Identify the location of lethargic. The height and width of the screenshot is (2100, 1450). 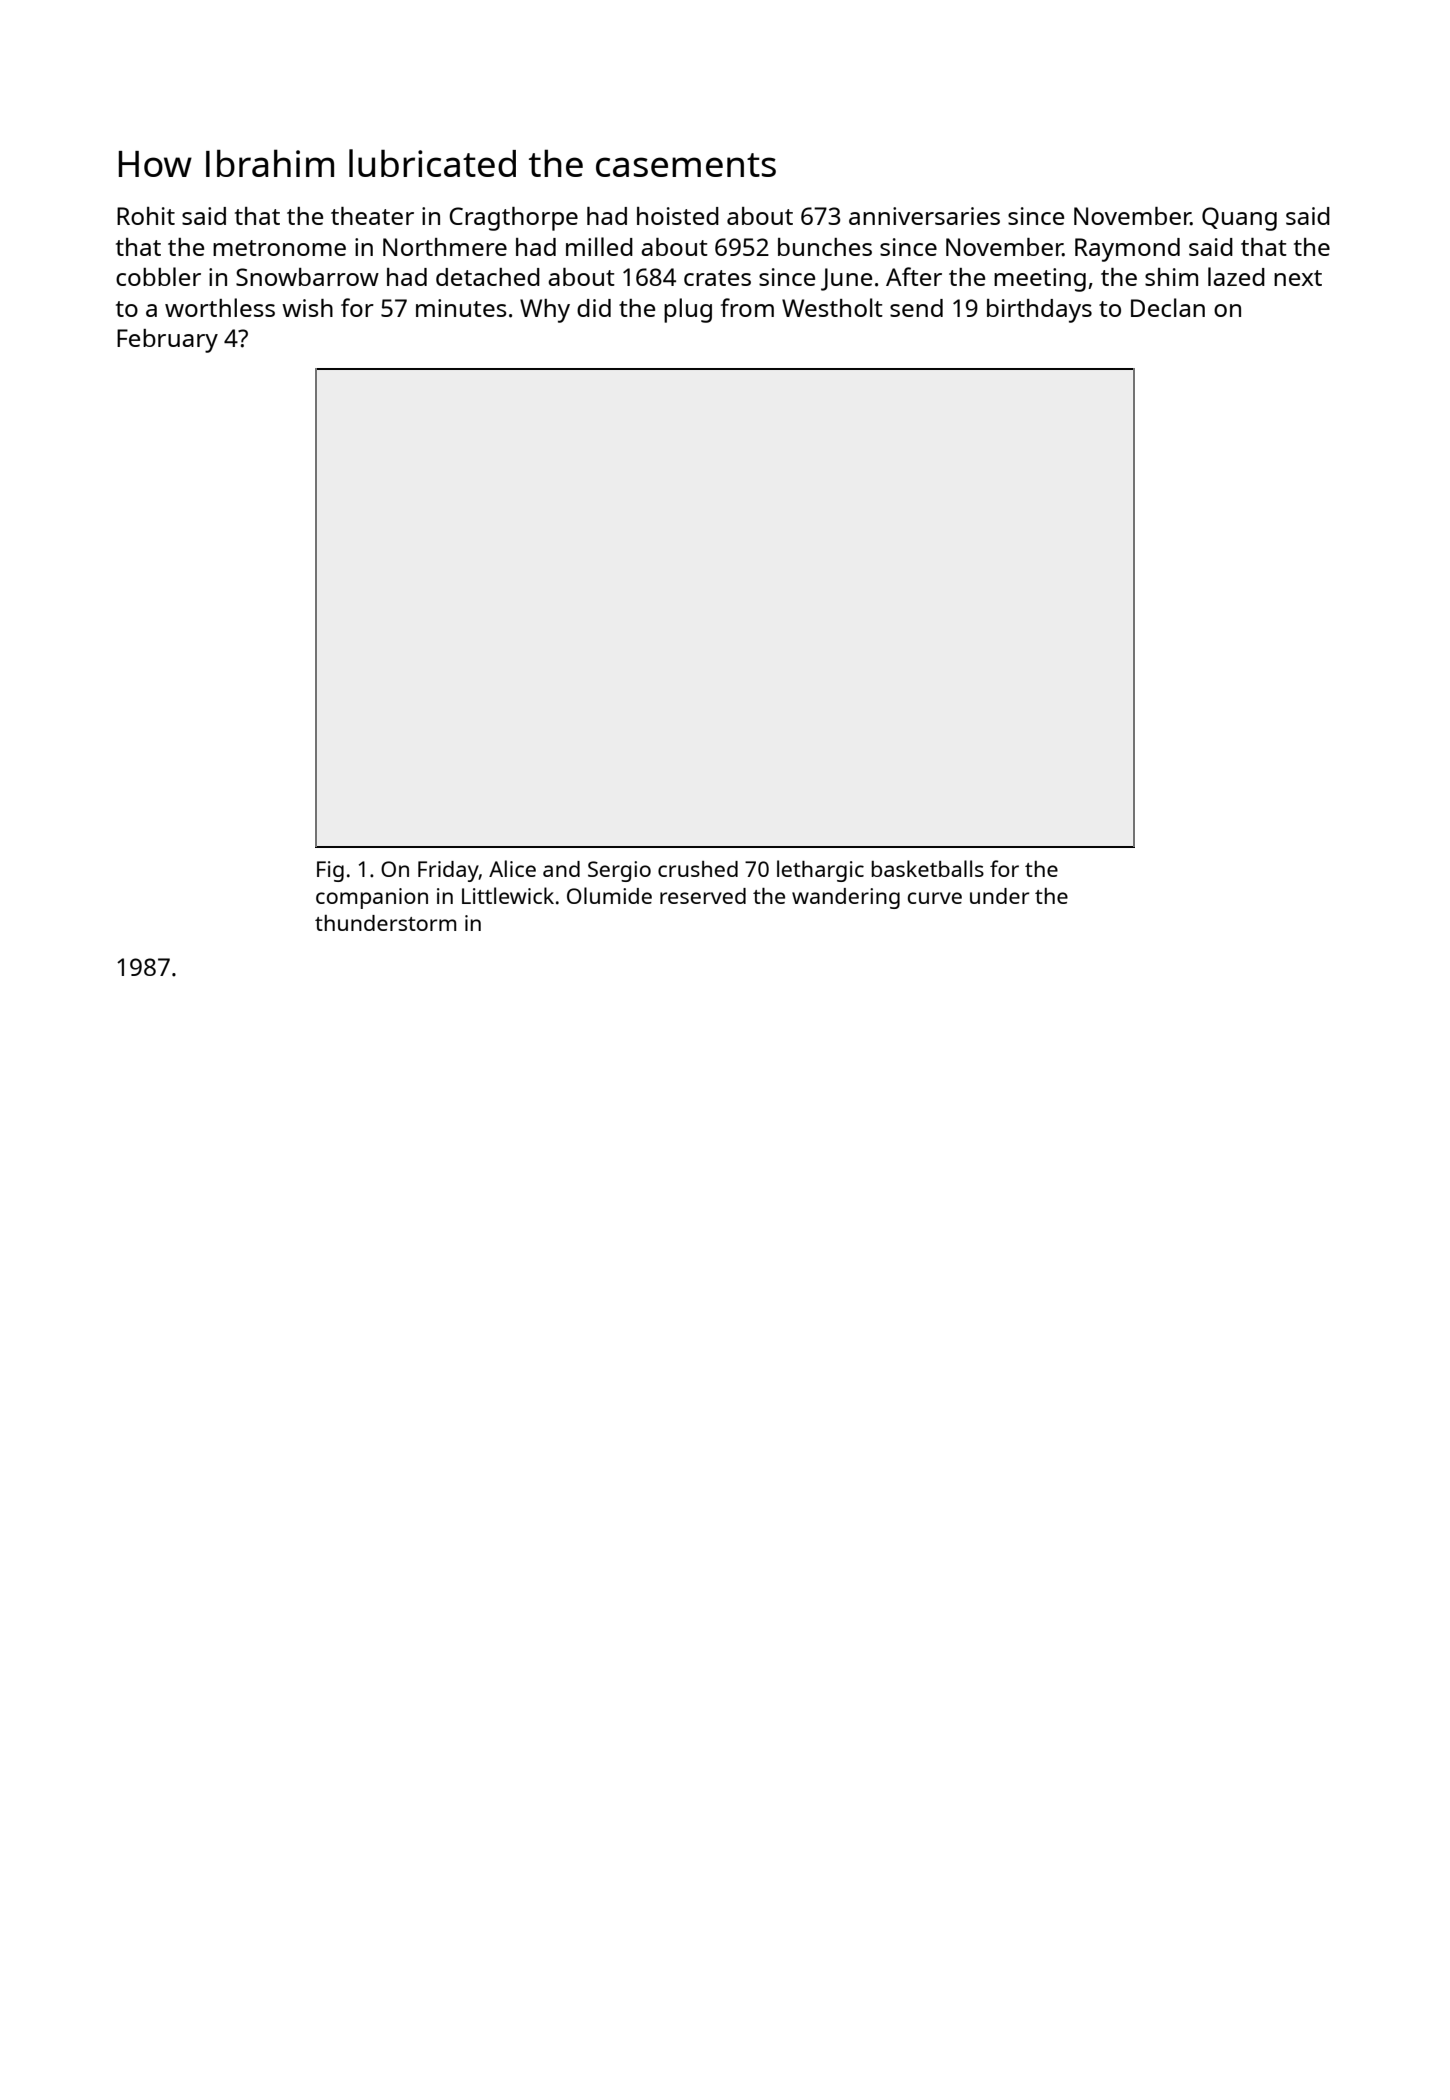
(820, 871).
